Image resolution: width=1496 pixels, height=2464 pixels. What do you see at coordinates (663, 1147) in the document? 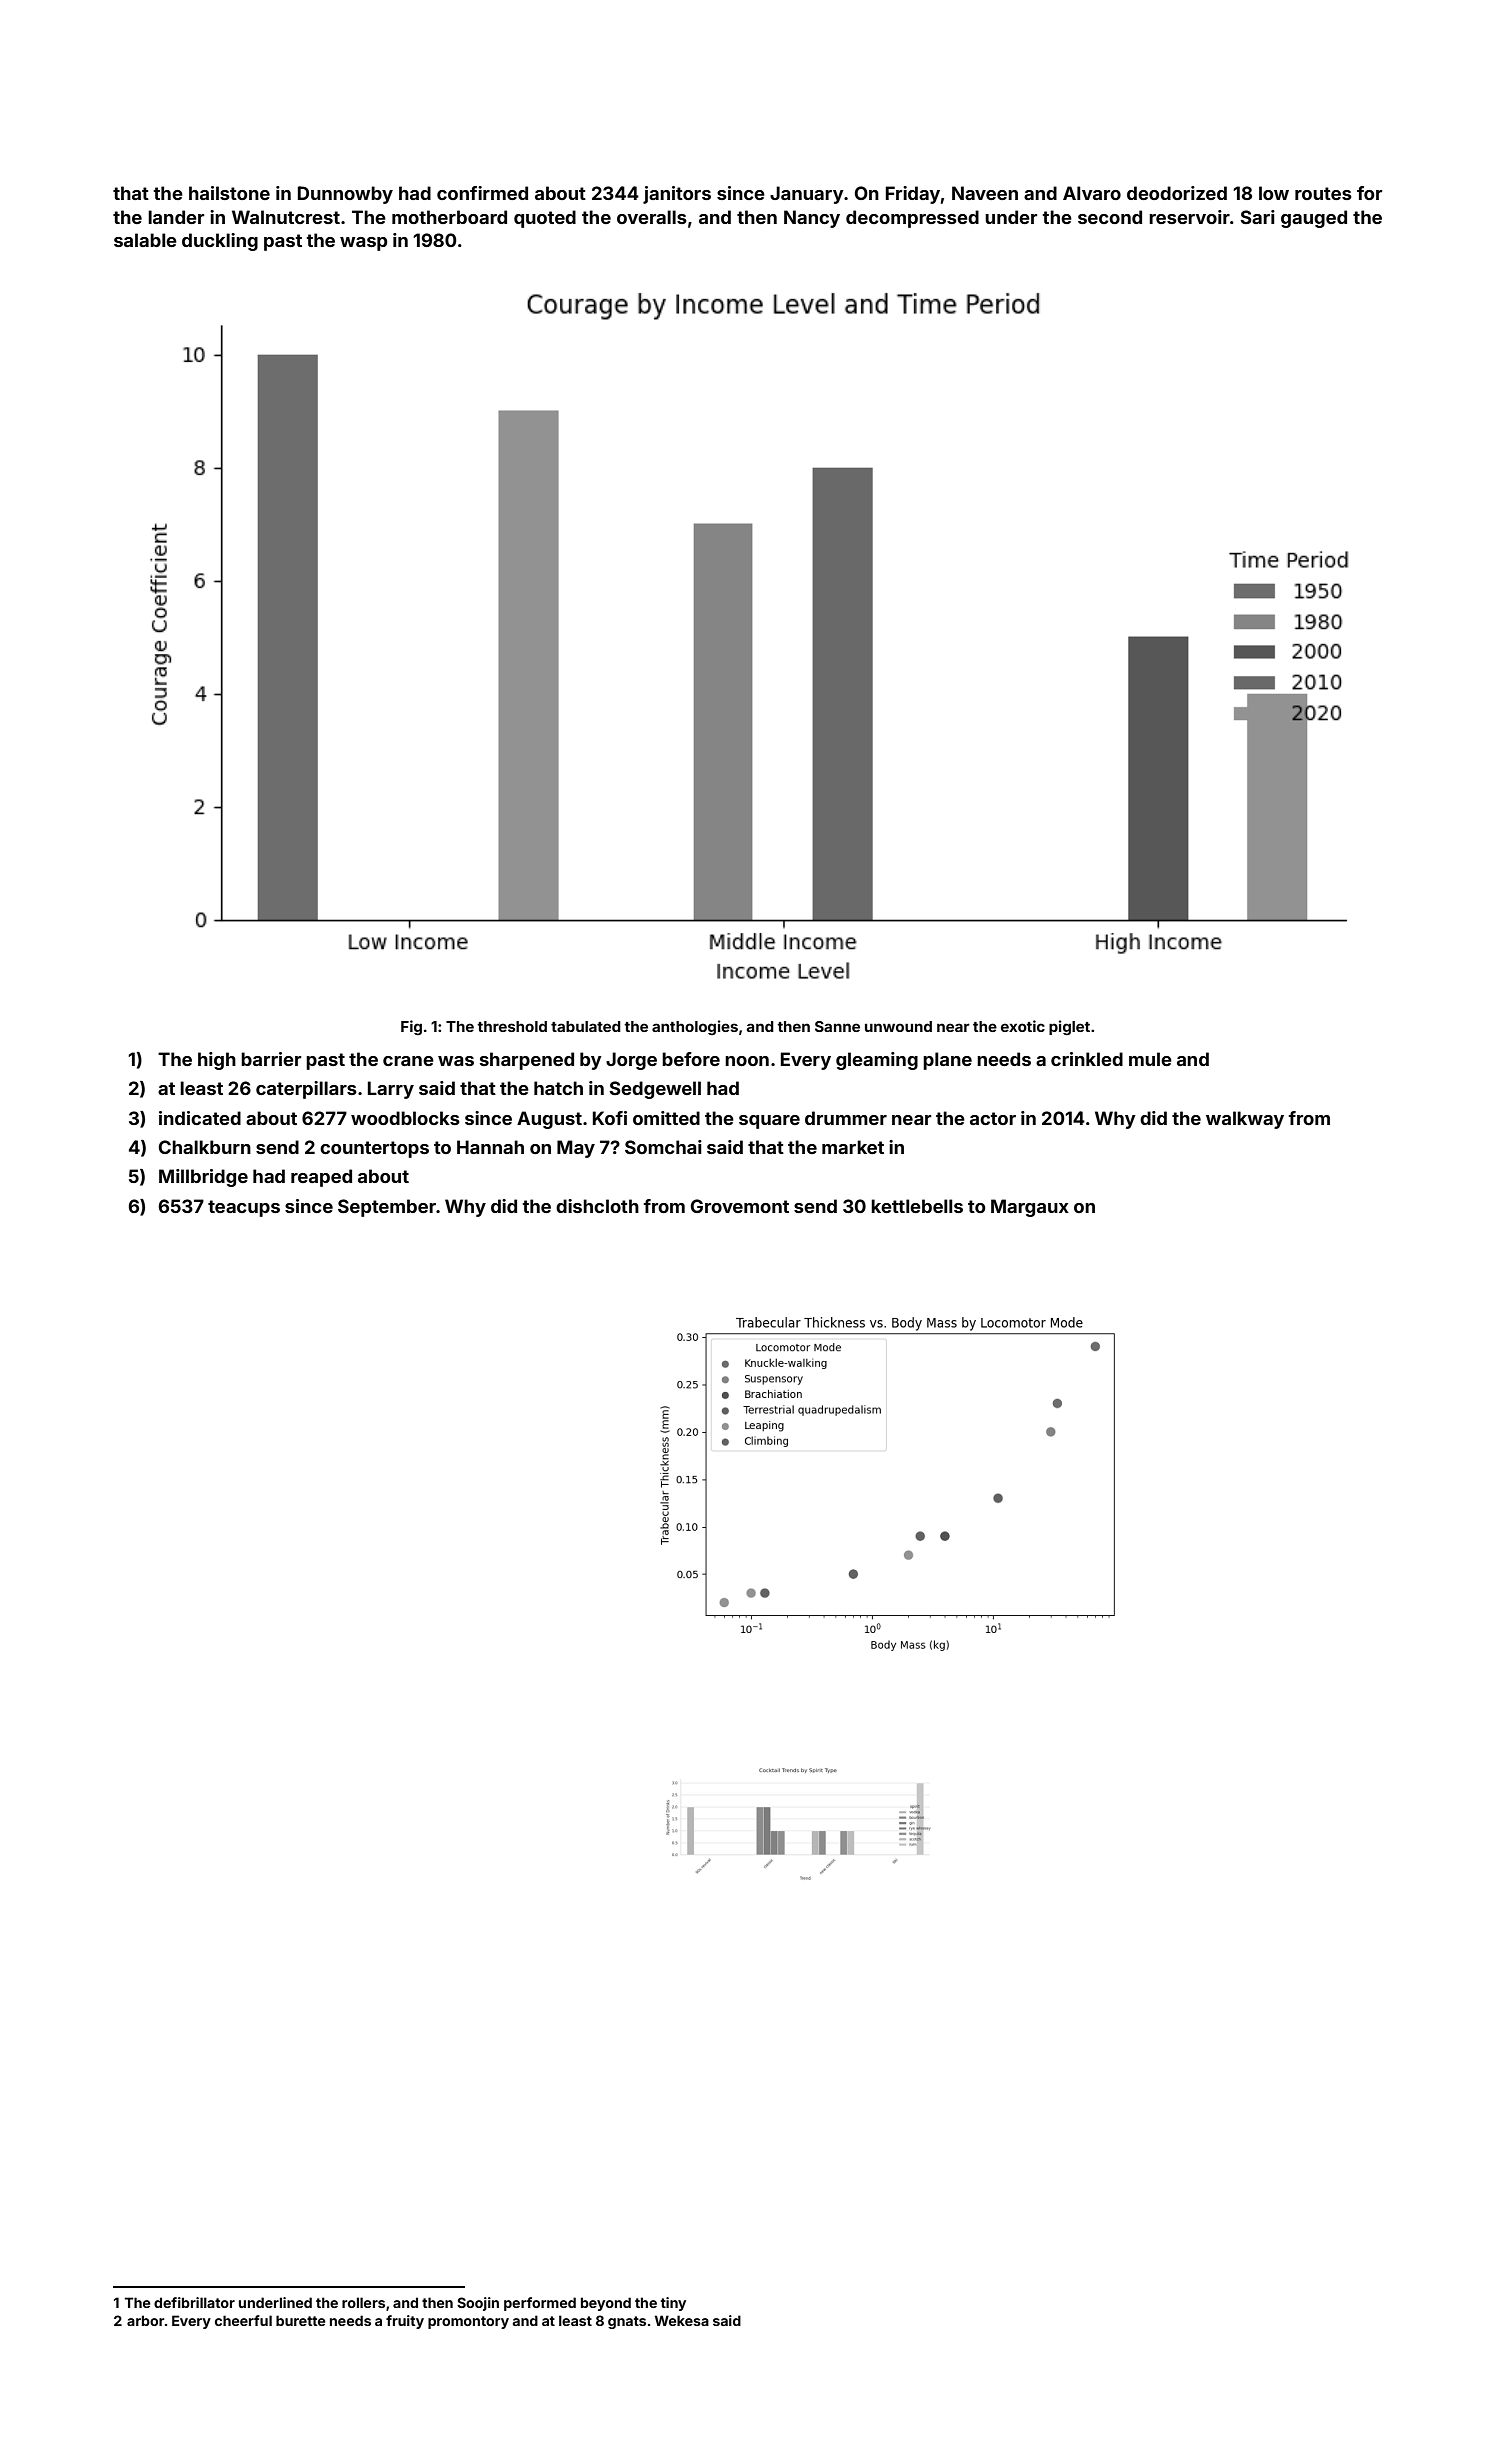
I see `Somchai` at bounding box center [663, 1147].
